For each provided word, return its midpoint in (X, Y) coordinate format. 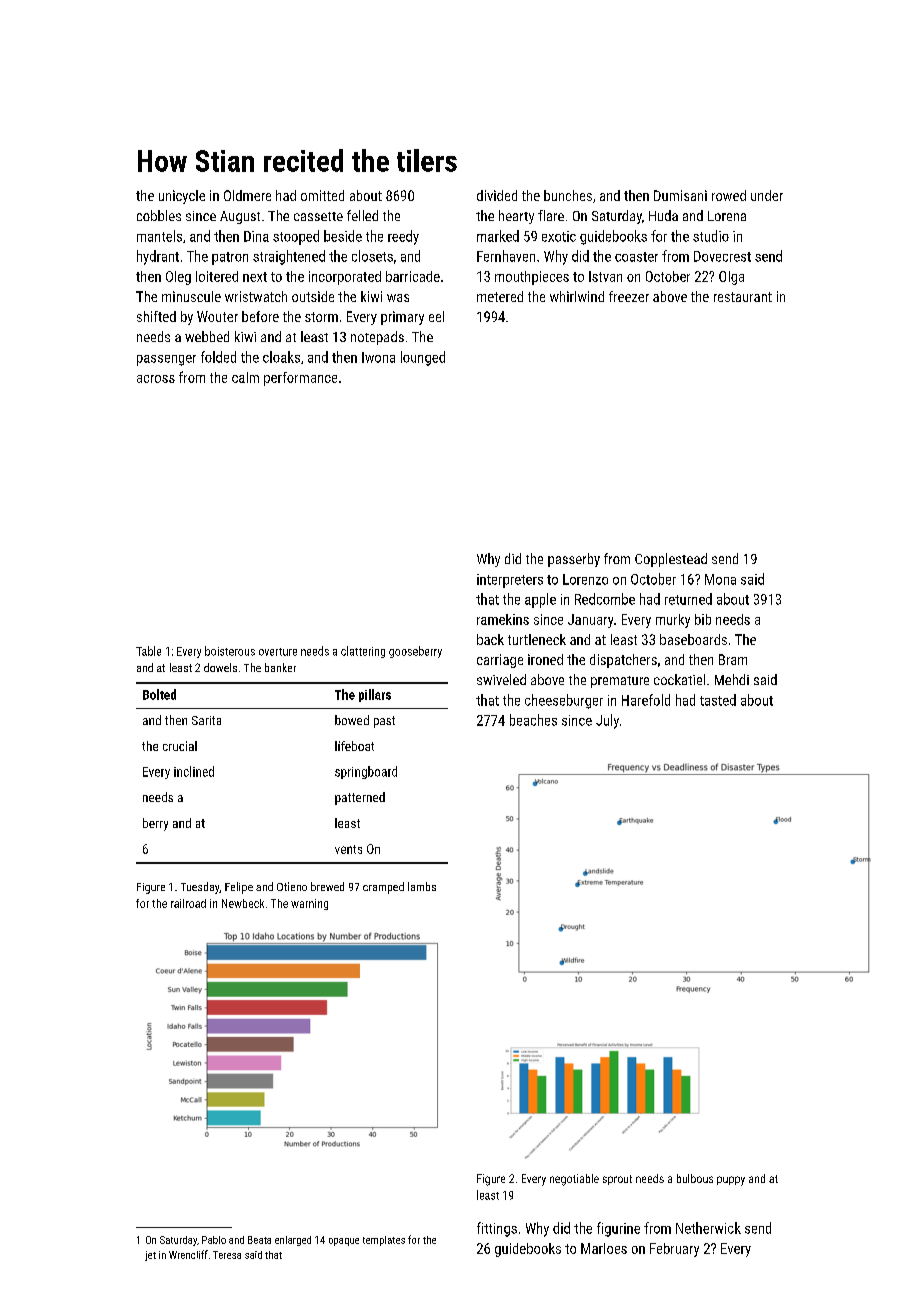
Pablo (214, 1240)
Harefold (646, 700)
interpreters (510, 581)
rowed (729, 195)
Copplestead (671, 560)
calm (245, 377)
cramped (383, 888)
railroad (188, 903)
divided (497, 195)
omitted (322, 195)
